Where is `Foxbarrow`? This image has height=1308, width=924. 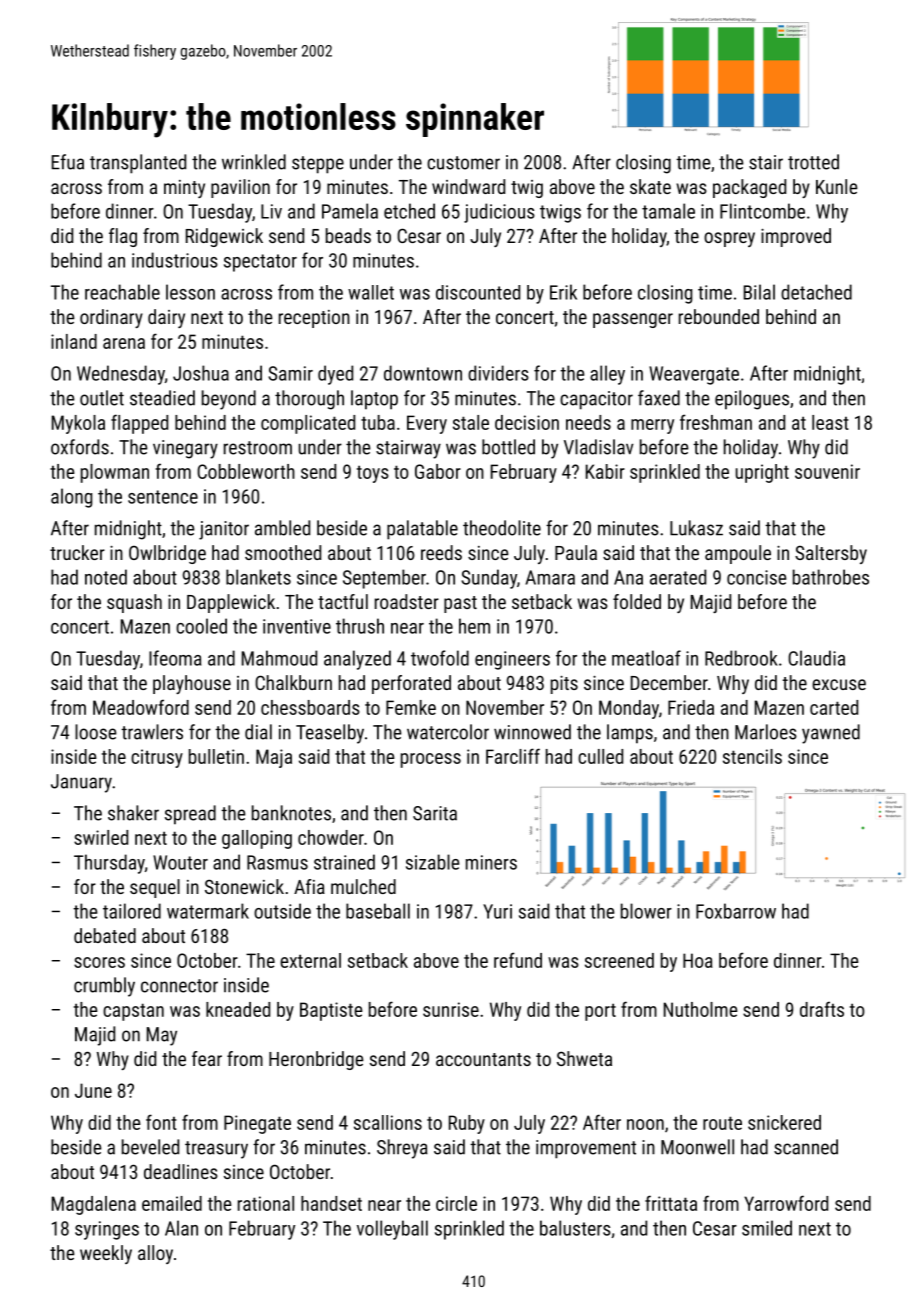
Foxbarrow is located at coordinates (736, 911).
